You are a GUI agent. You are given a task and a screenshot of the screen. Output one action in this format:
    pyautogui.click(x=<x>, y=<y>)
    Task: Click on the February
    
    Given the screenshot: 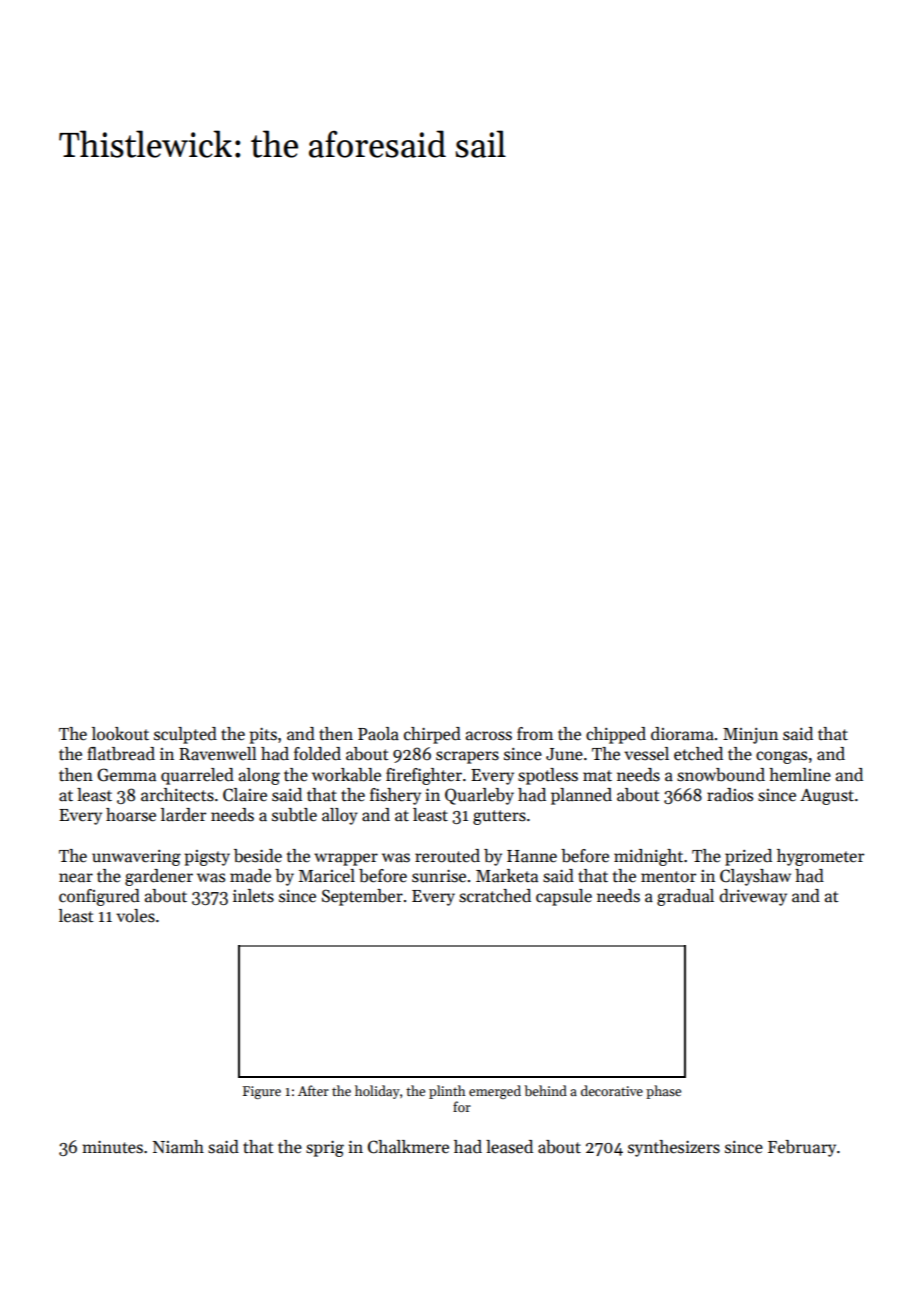 What is the action you would take?
    pyautogui.click(x=802, y=1148)
